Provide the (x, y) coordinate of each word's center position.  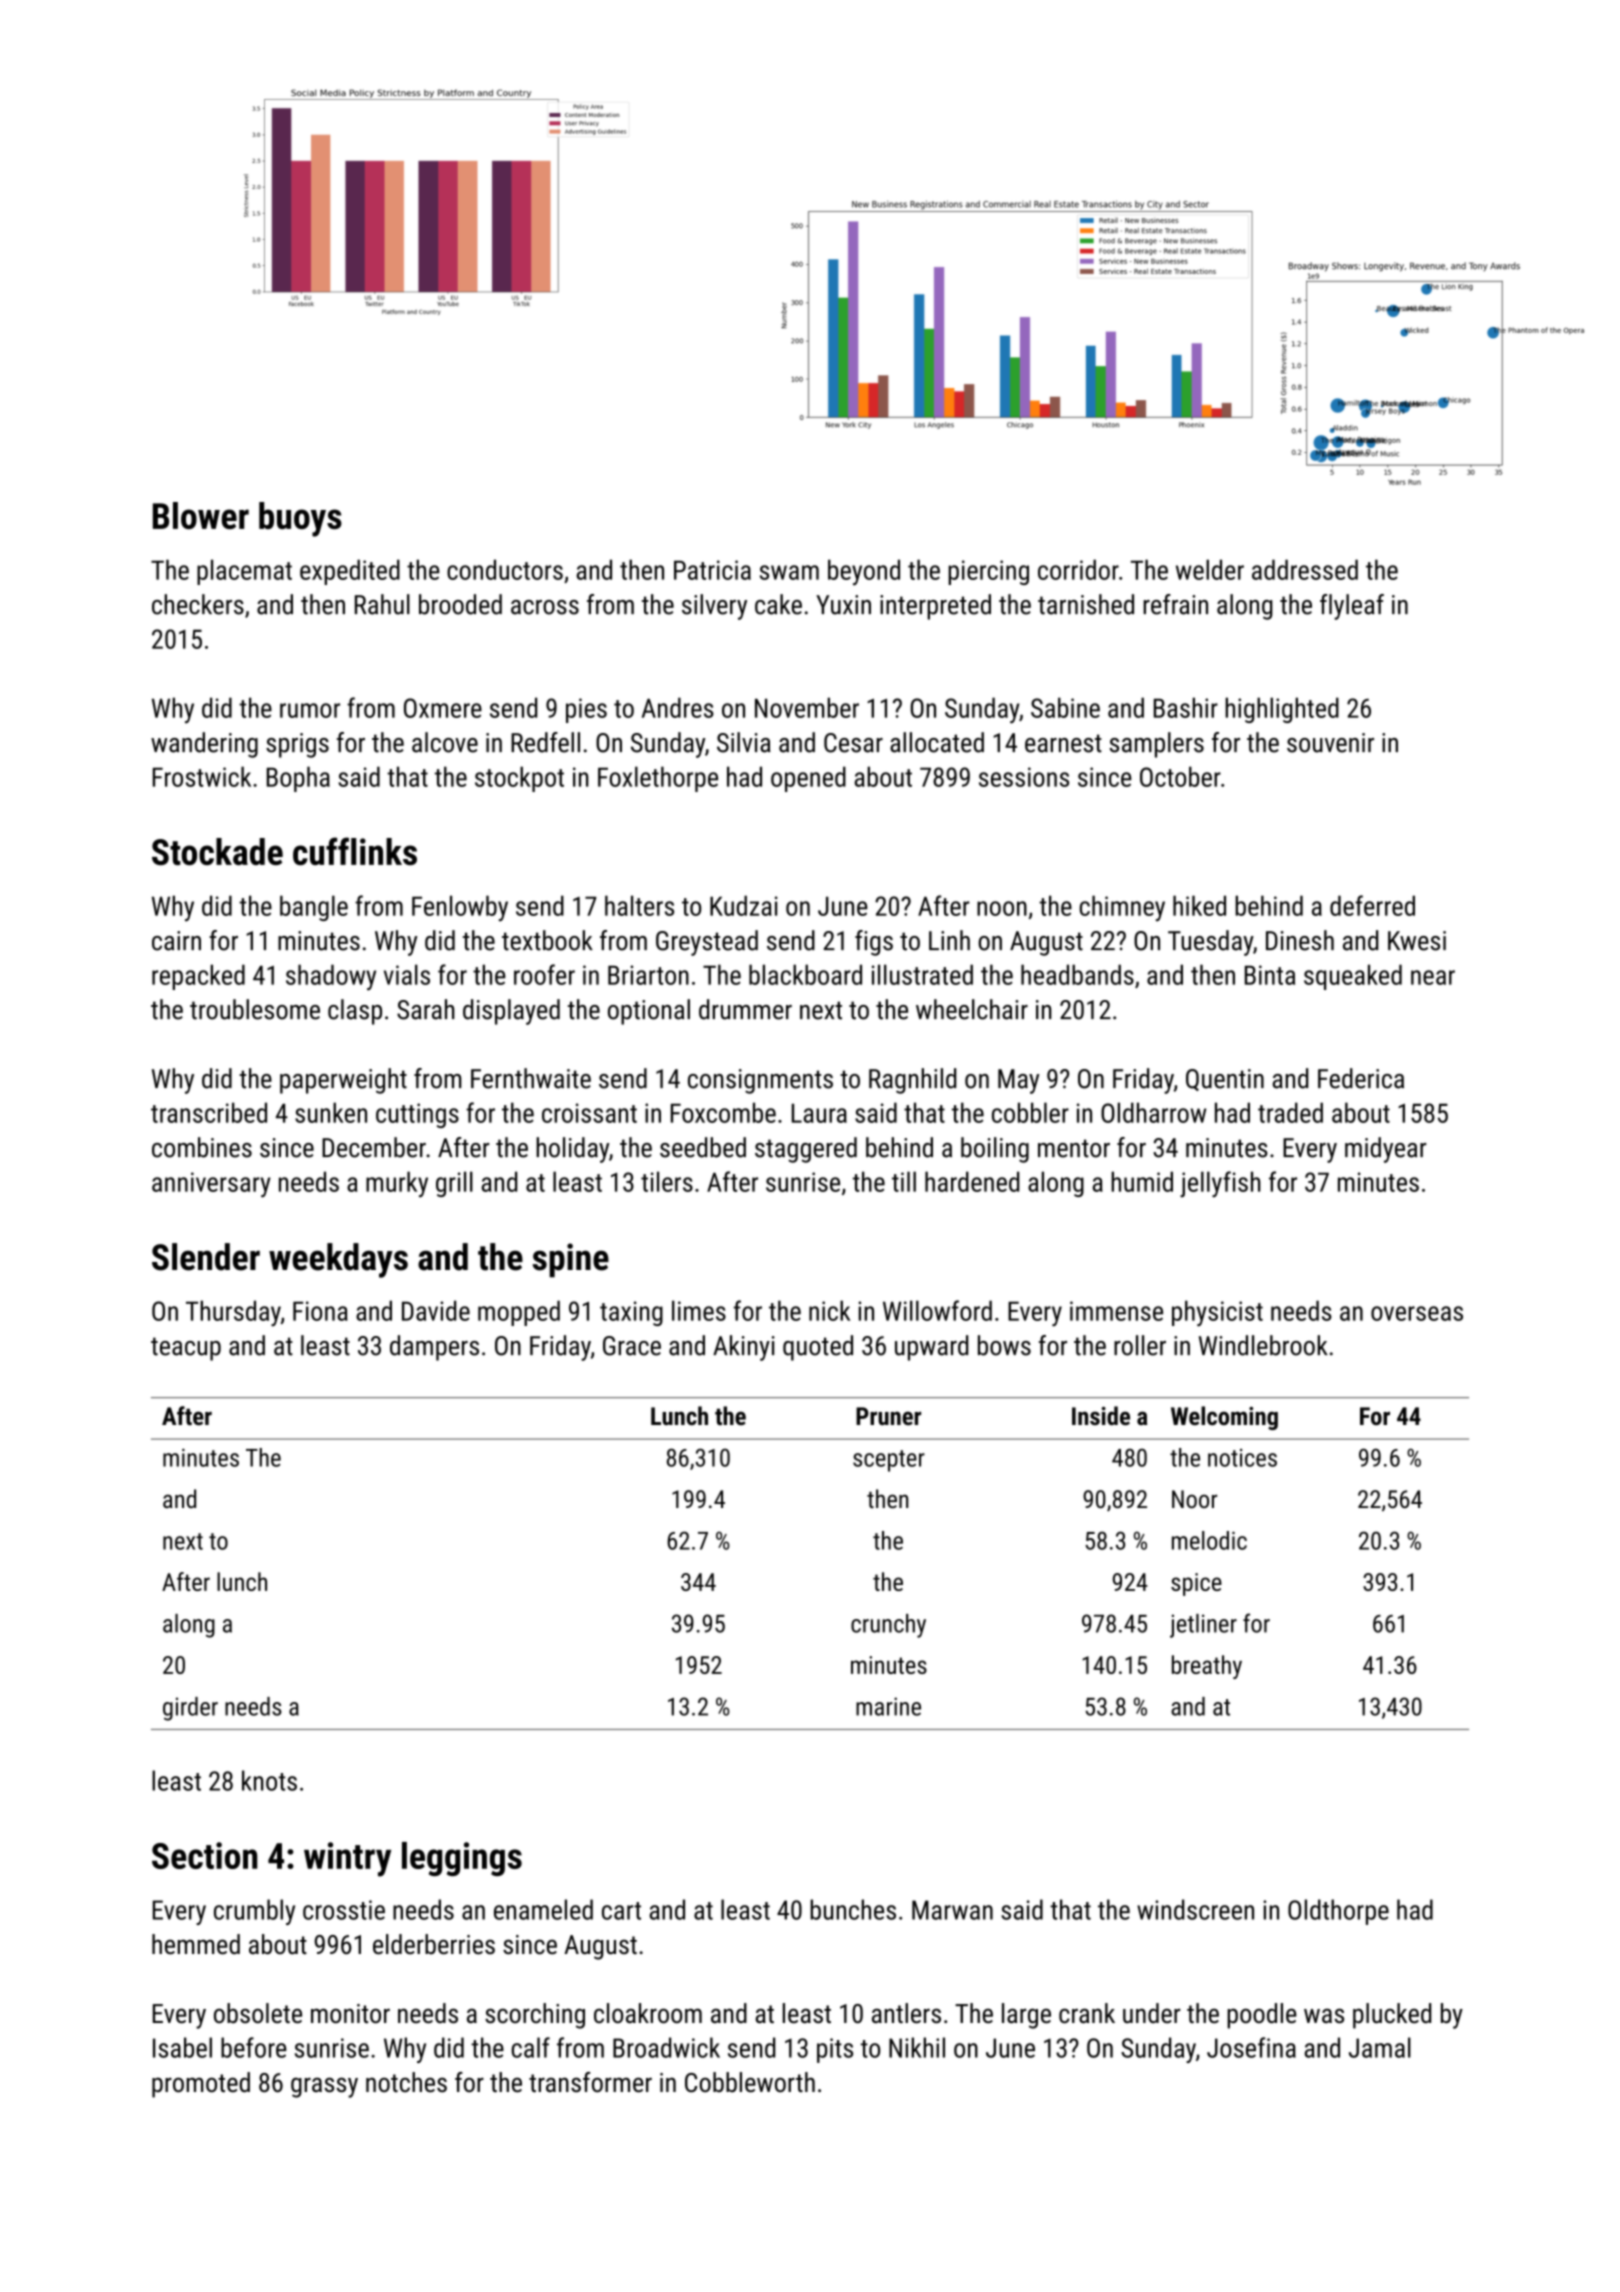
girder (190, 1709)
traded (1290, 1112)
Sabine (1065, 707)
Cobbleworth (750, 2082)
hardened (972, 1181)
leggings (462, 1859)
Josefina (1251, 2047)
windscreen (1195, 1909)
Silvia (744, 742)
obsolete (258, 2013)
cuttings (417, 1115)
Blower (201, 515)
